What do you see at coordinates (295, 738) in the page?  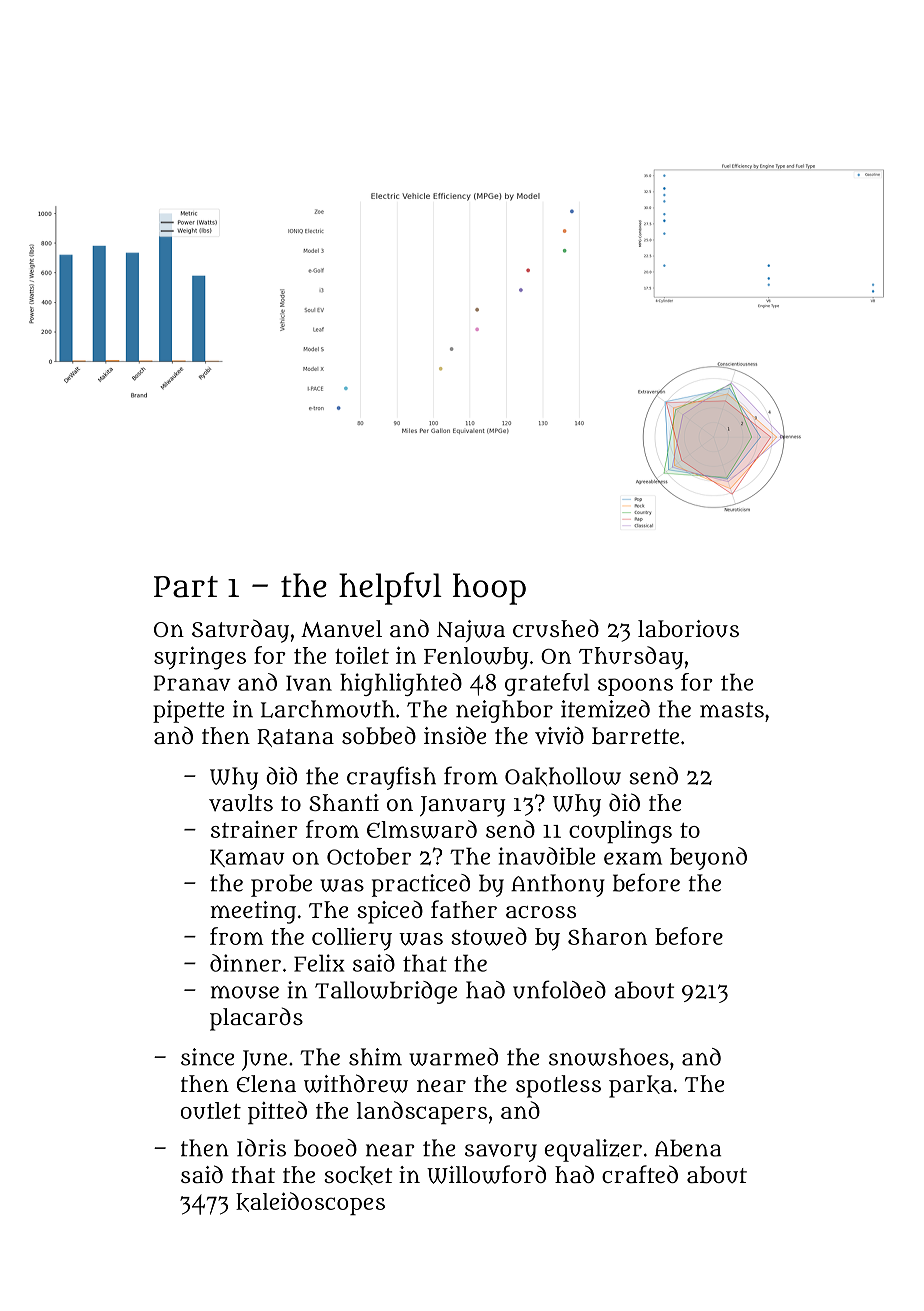 I see `Ratana` at bounding box center [295, 738].
